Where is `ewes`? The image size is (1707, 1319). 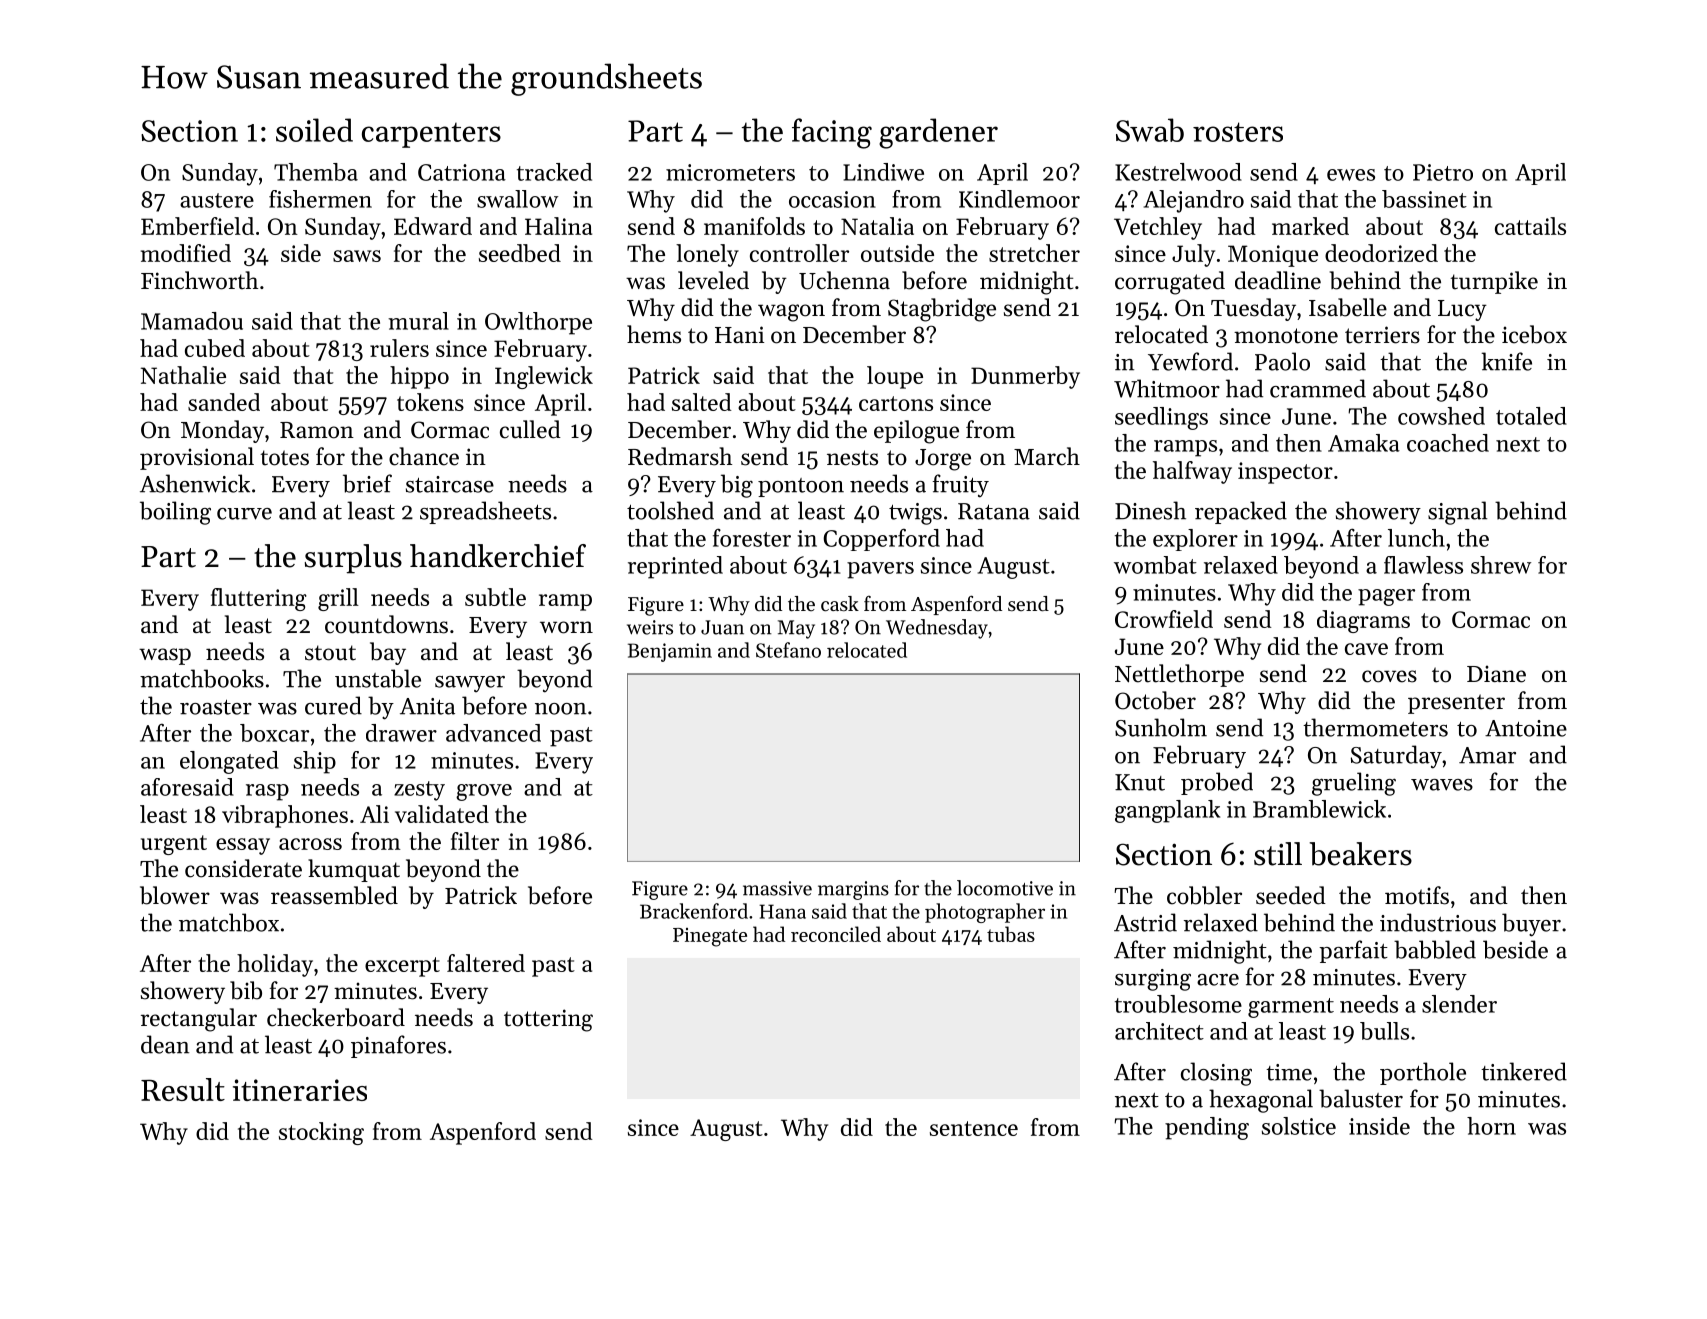
ewes is located at coordinates (1351, 175).
